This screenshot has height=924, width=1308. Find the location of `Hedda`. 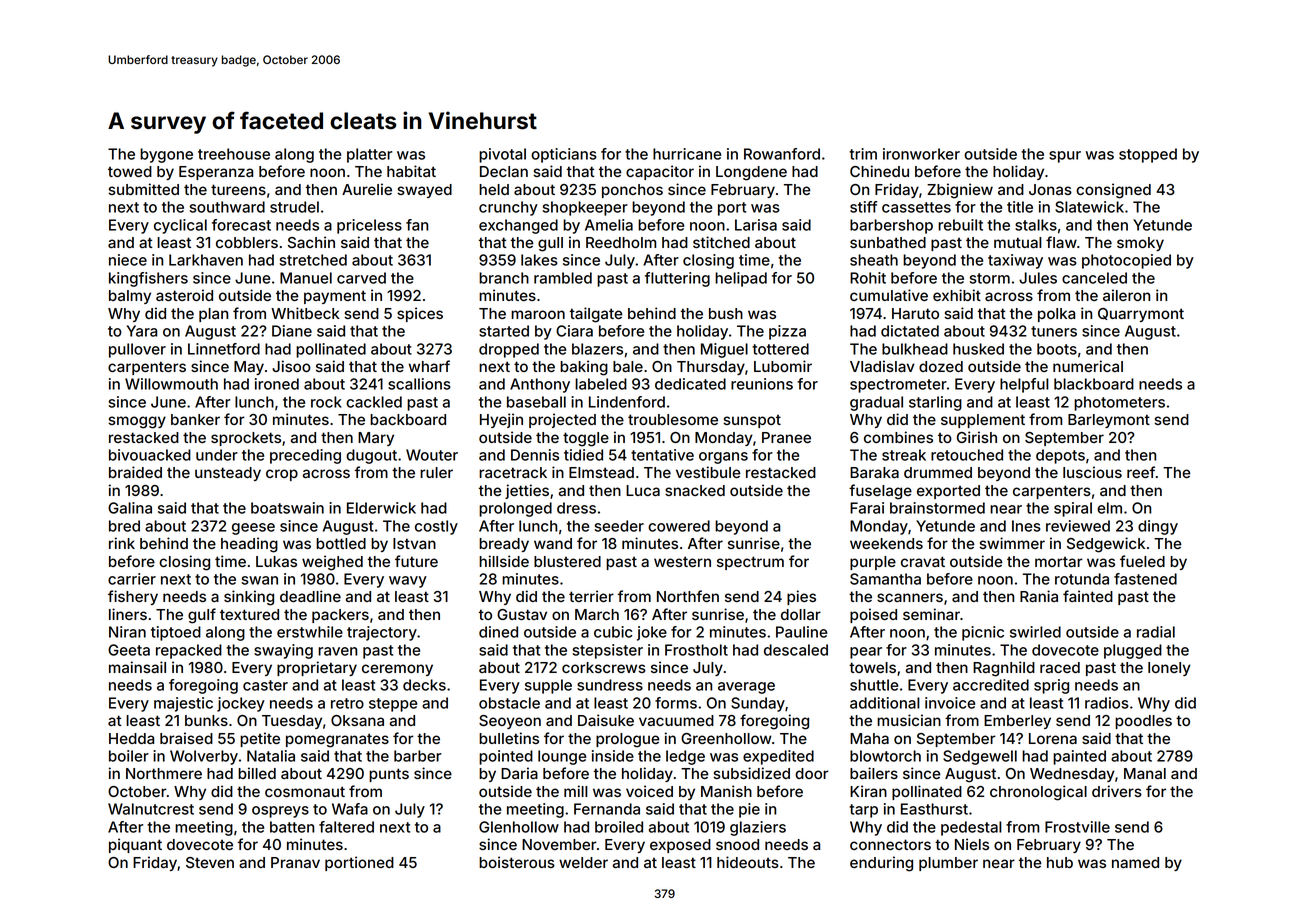

Hedda is located at coordinates (131, 738).
